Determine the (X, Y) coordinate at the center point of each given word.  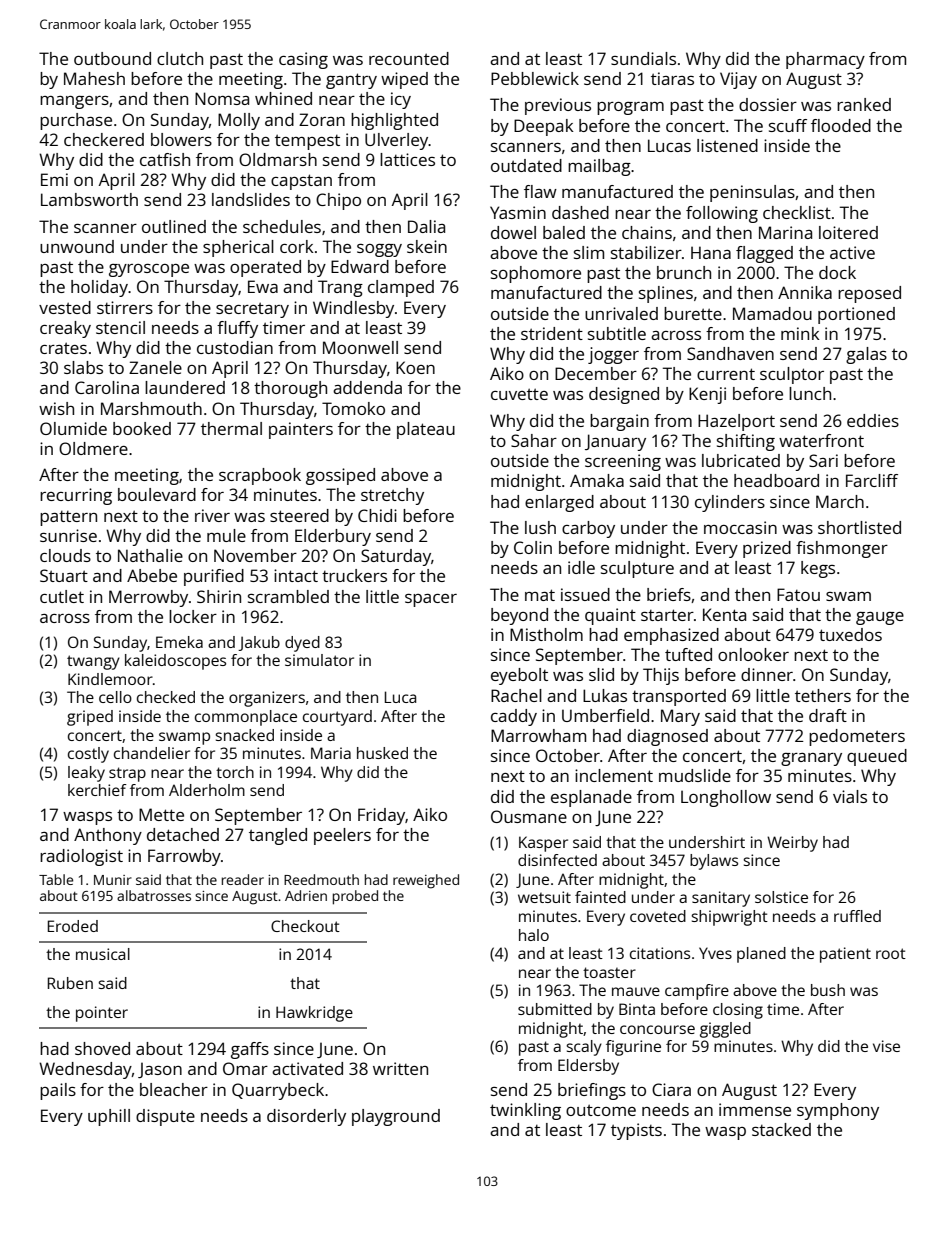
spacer (431, 600)
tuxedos (850, 634)
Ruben (70, 983)
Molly (239, 121)
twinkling (525, 1111)
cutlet (62, 596)
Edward (360, 266)
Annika (805, 292)
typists (636, 1131)
